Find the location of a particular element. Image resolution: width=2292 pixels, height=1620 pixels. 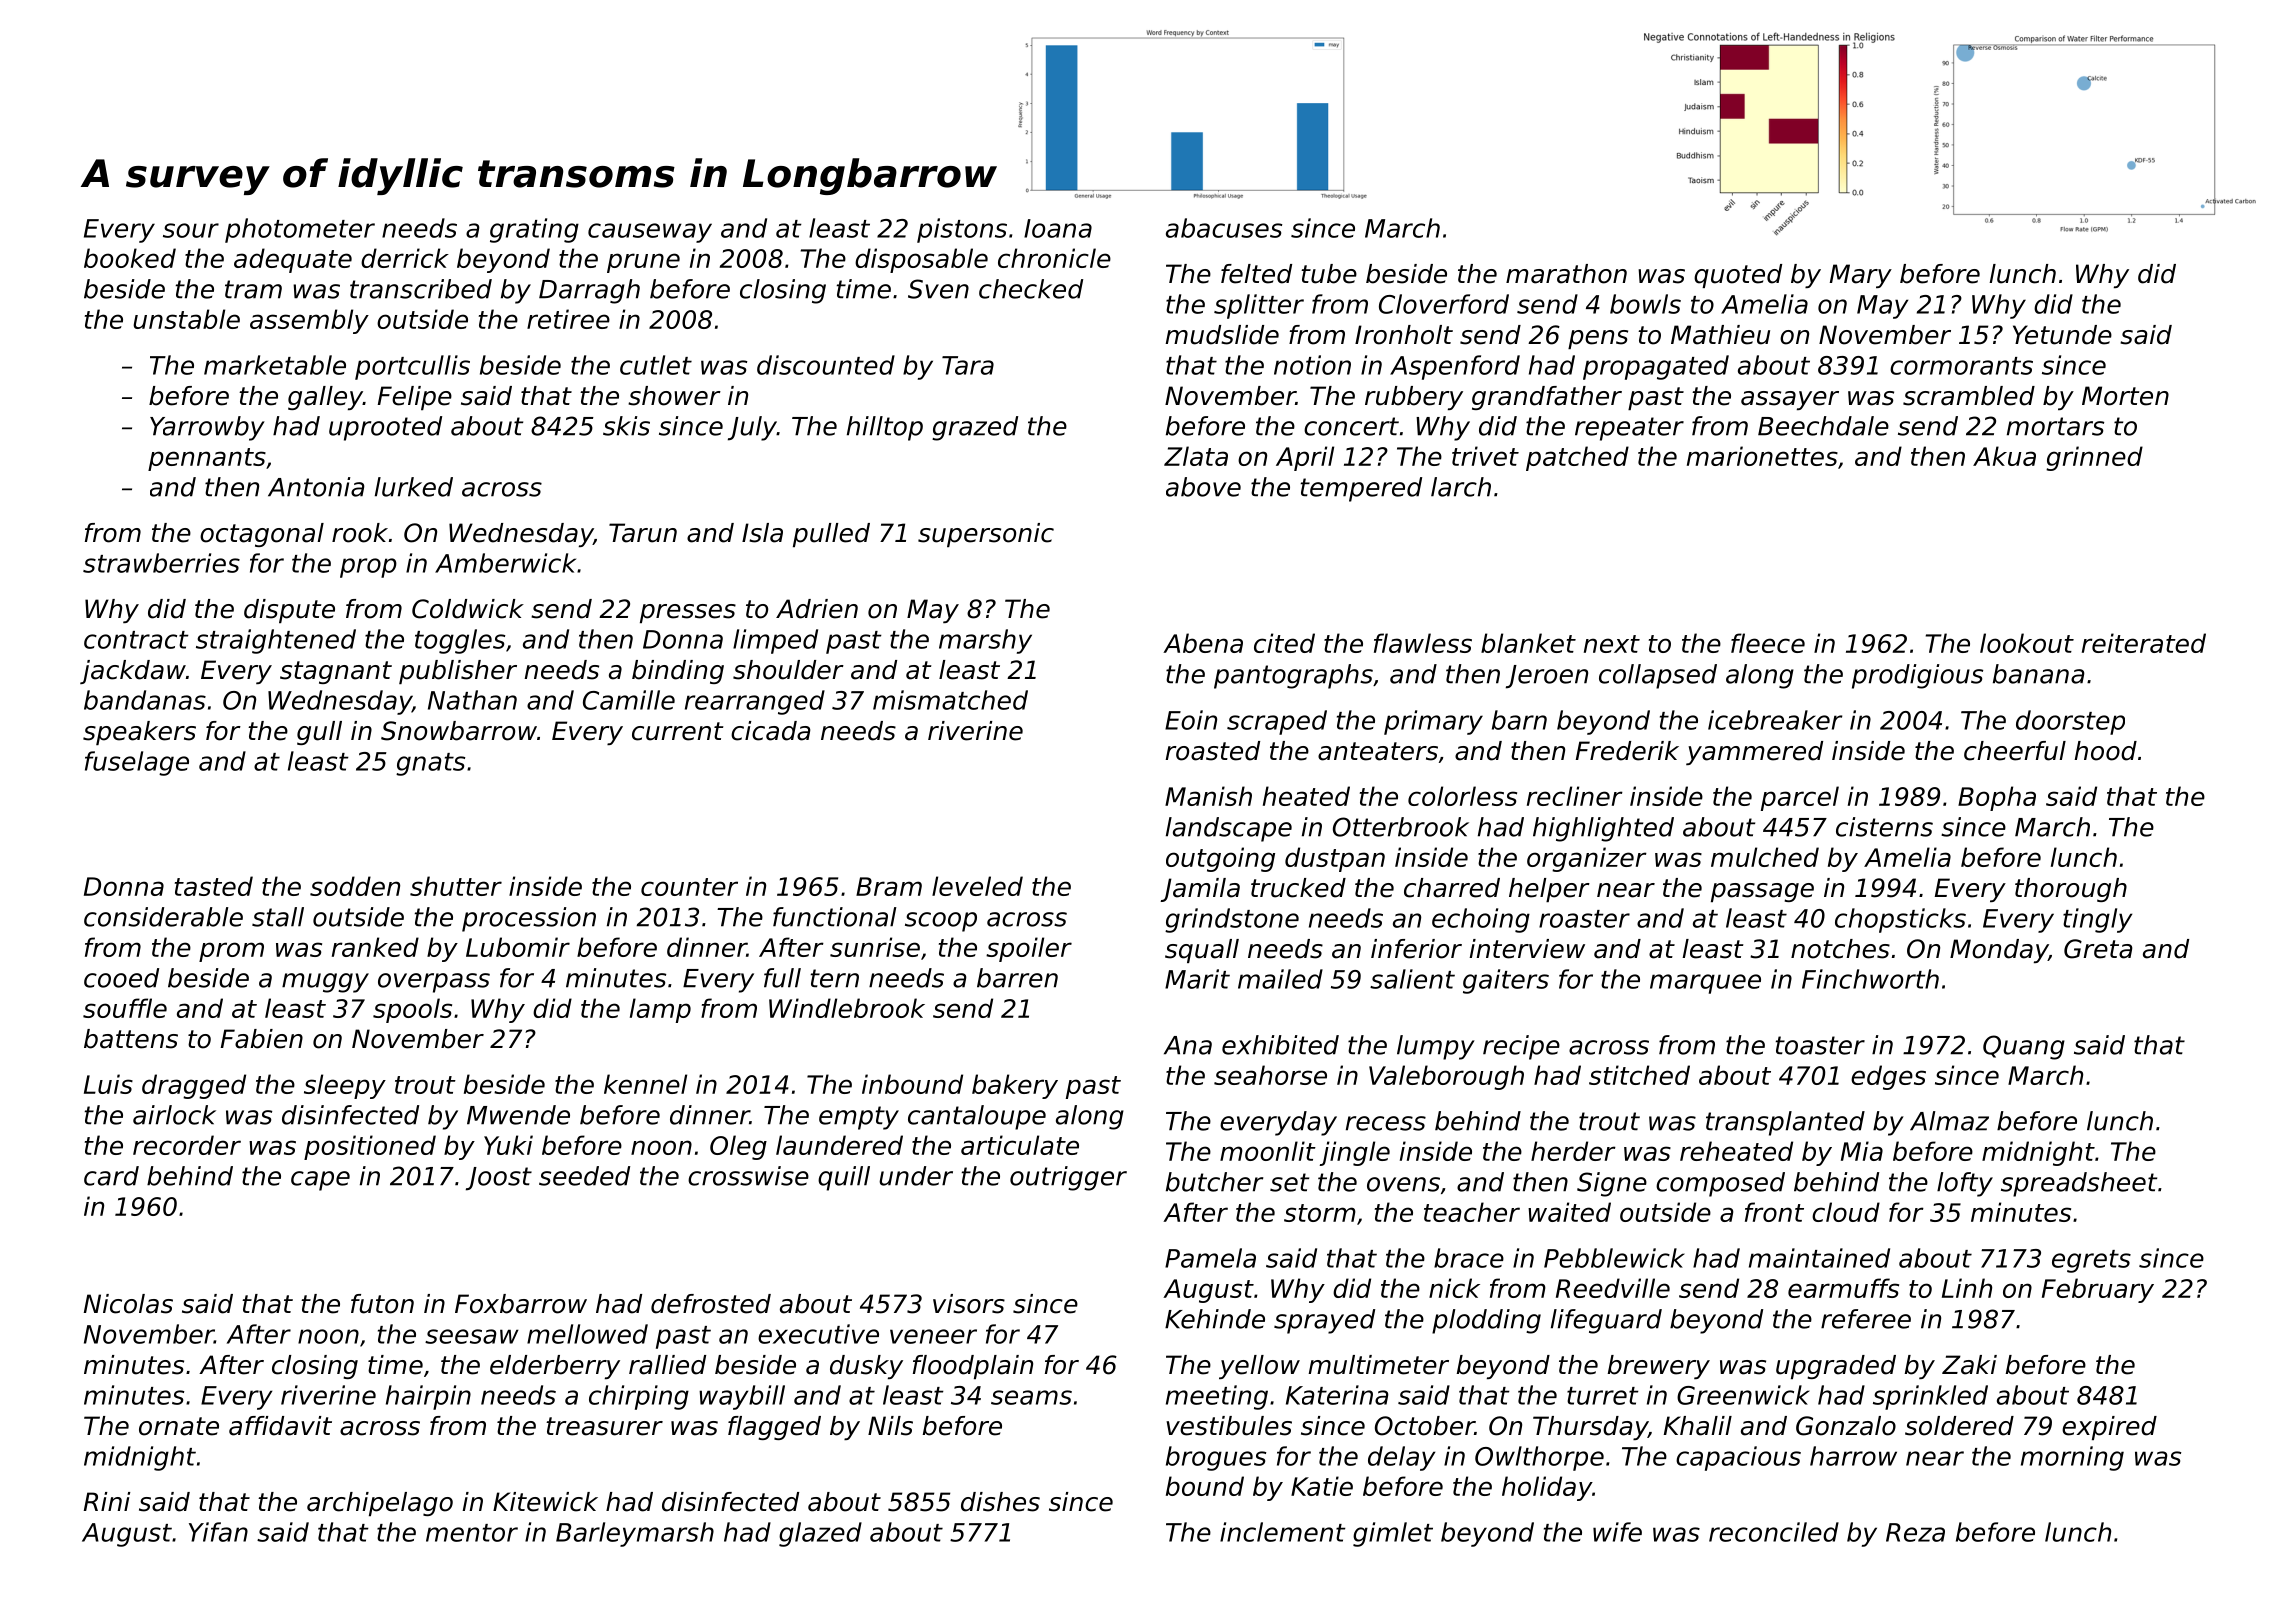

cormorants is located at coordinates (1961, 366).
